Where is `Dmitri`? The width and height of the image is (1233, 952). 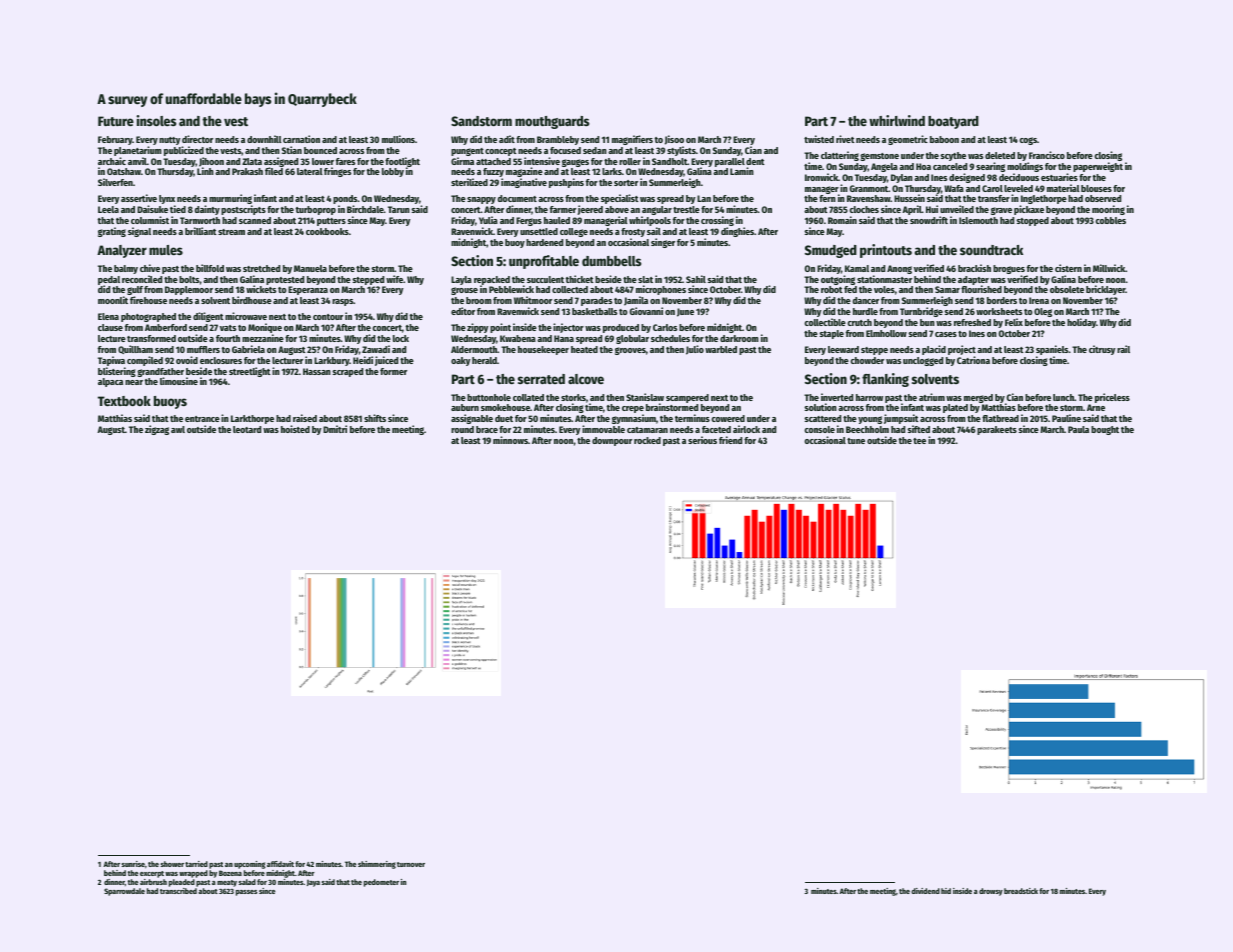 Dmitri is located at coordinates (335, 429).
